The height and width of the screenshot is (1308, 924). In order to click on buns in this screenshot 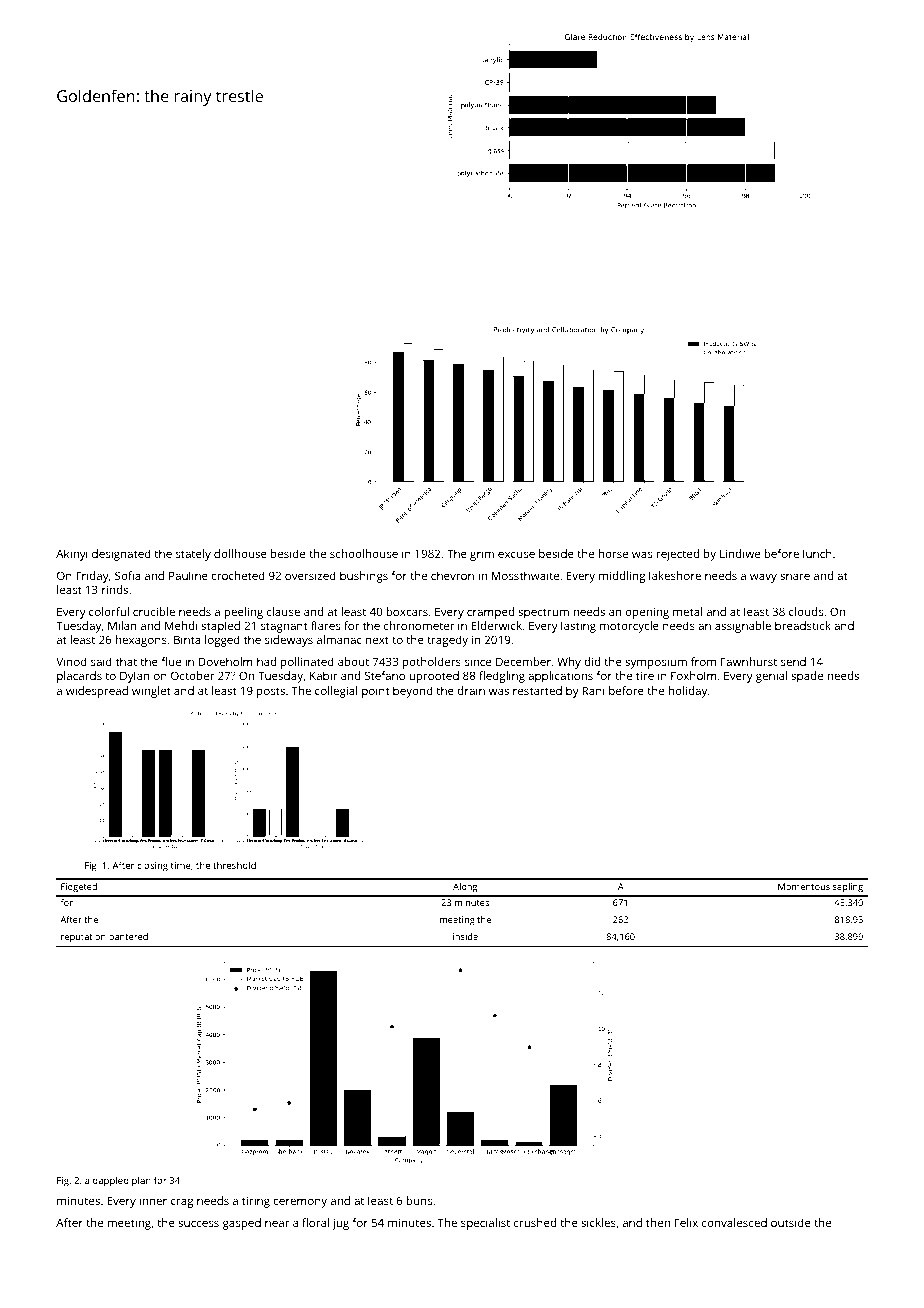, I will do `click(419, 1200)`.
